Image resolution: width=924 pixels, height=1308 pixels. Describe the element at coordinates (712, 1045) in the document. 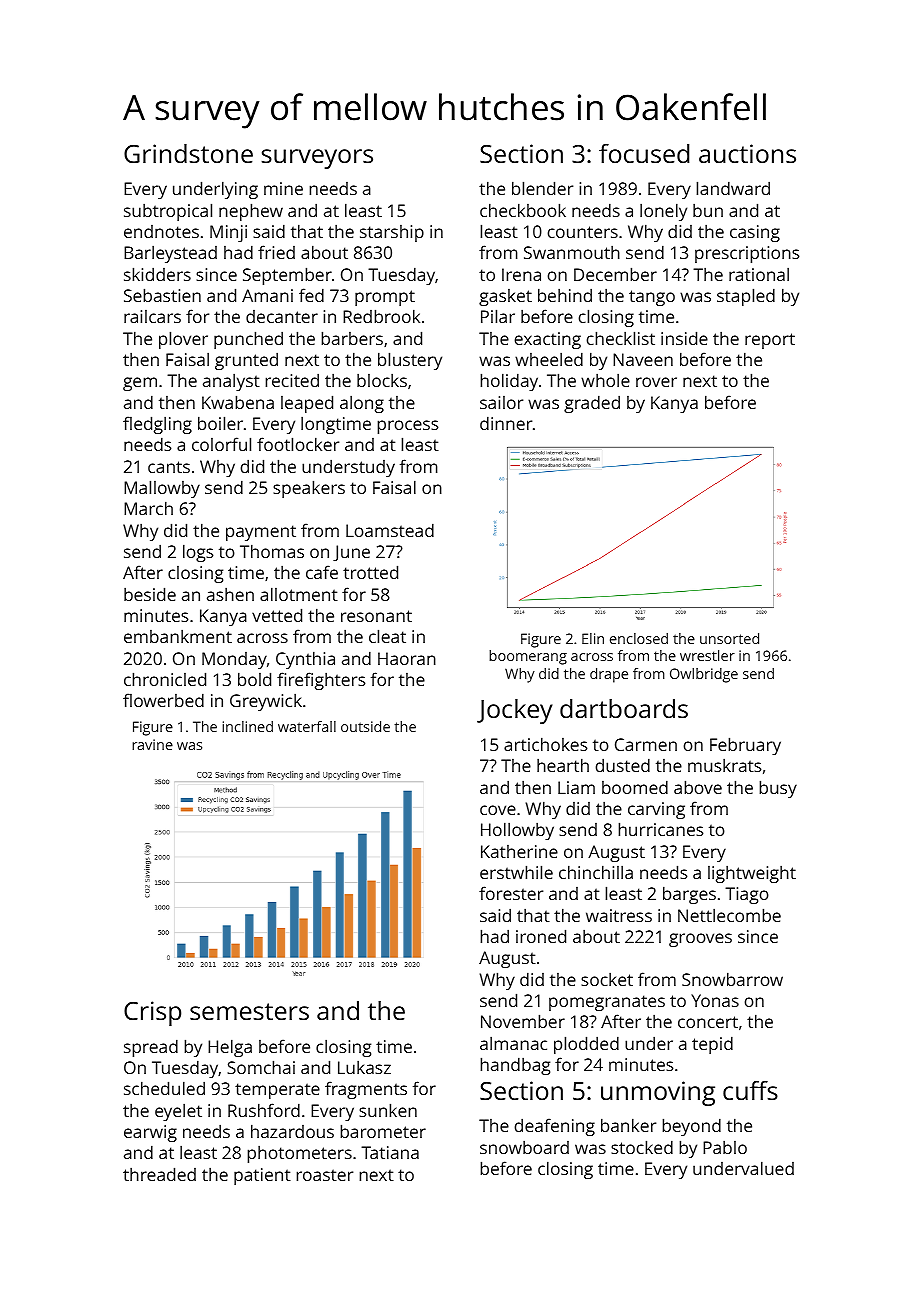

I see `tepid` at that location.
